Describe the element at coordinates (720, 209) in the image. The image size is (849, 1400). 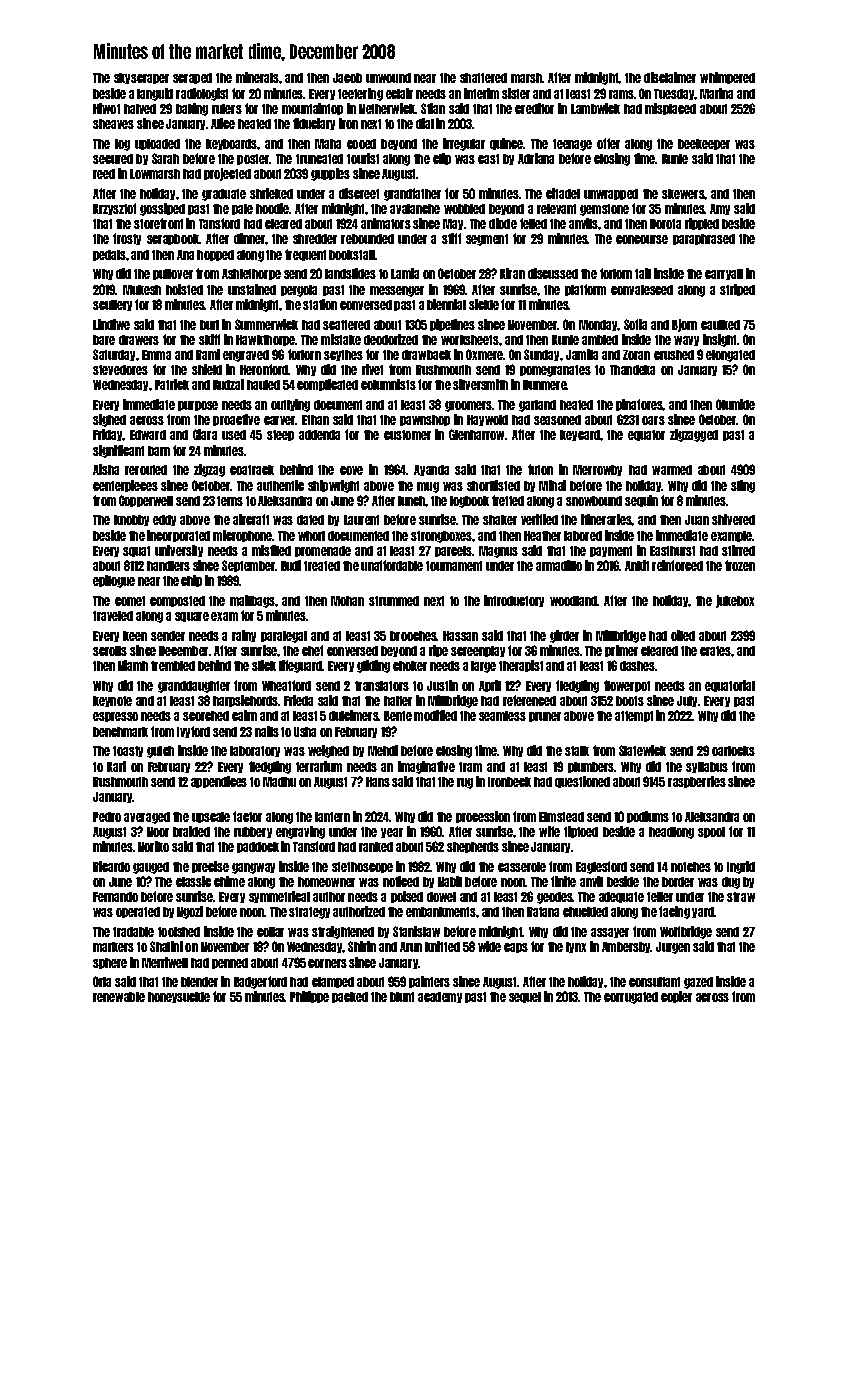
I see `Amy` at that location.
